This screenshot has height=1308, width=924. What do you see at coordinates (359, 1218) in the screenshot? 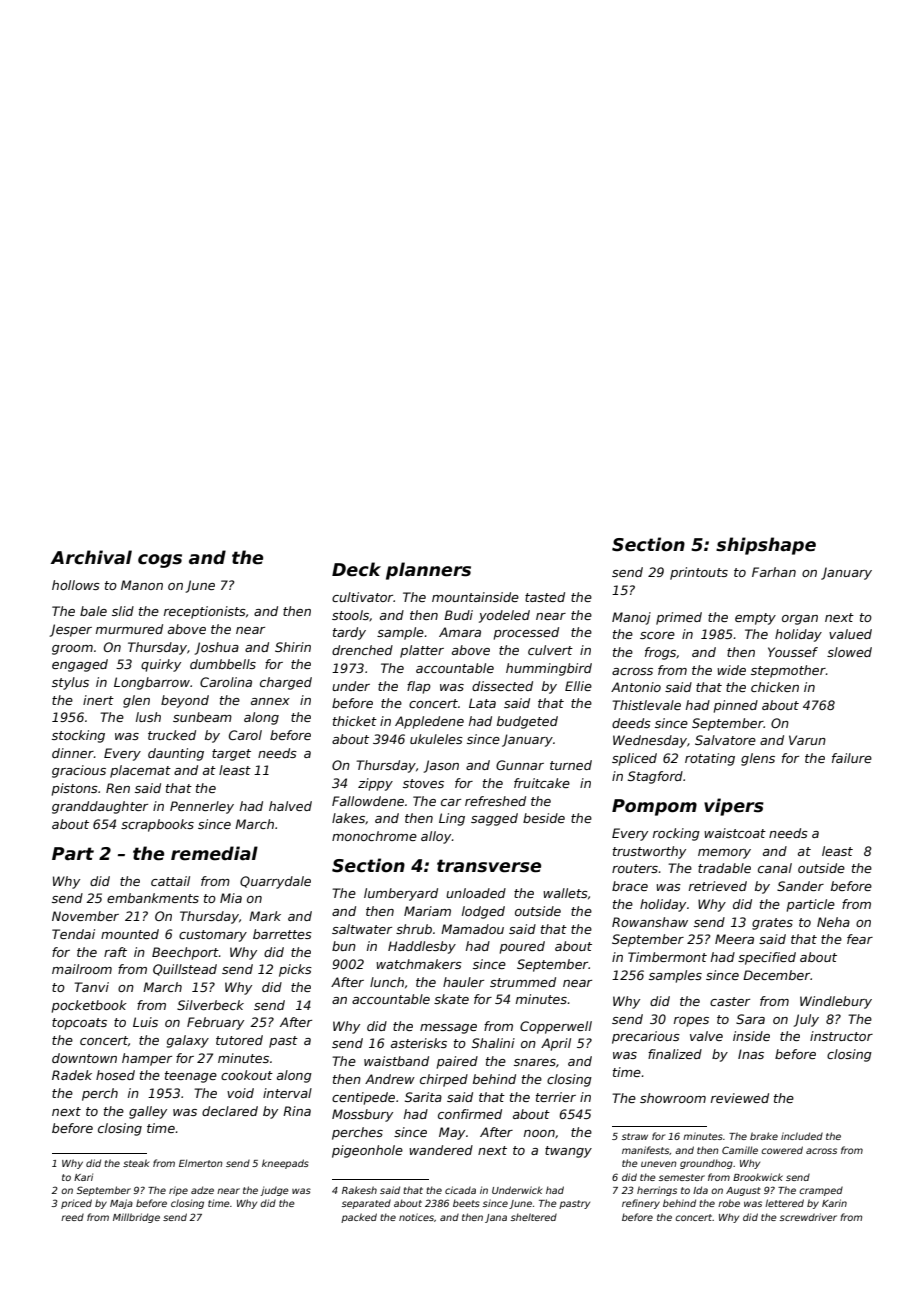
I see `packed` at bounding box center [359, 1218].
